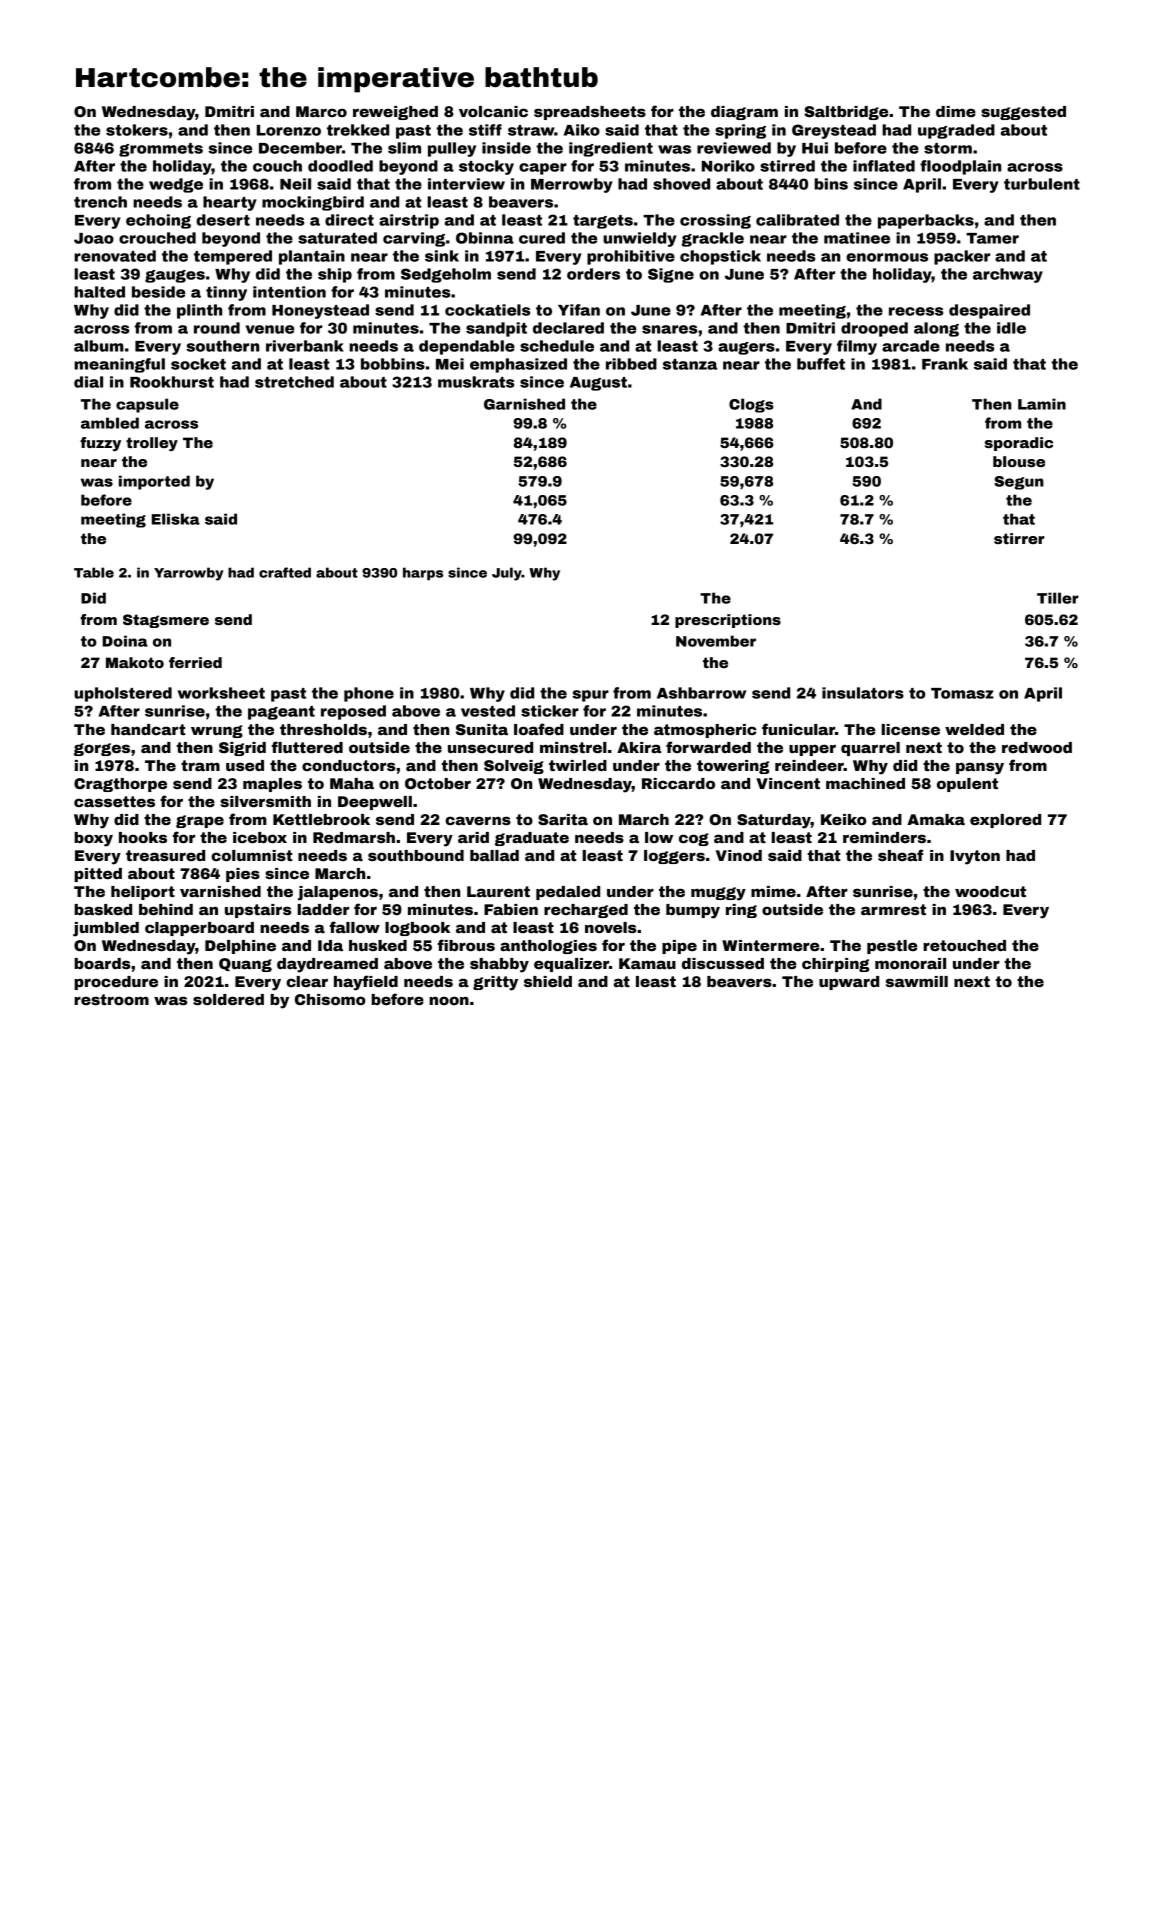 This page has width=1159, height=1908. Describe the element at coordinates (281, 713) in the page. I see `pageant` at that location.
